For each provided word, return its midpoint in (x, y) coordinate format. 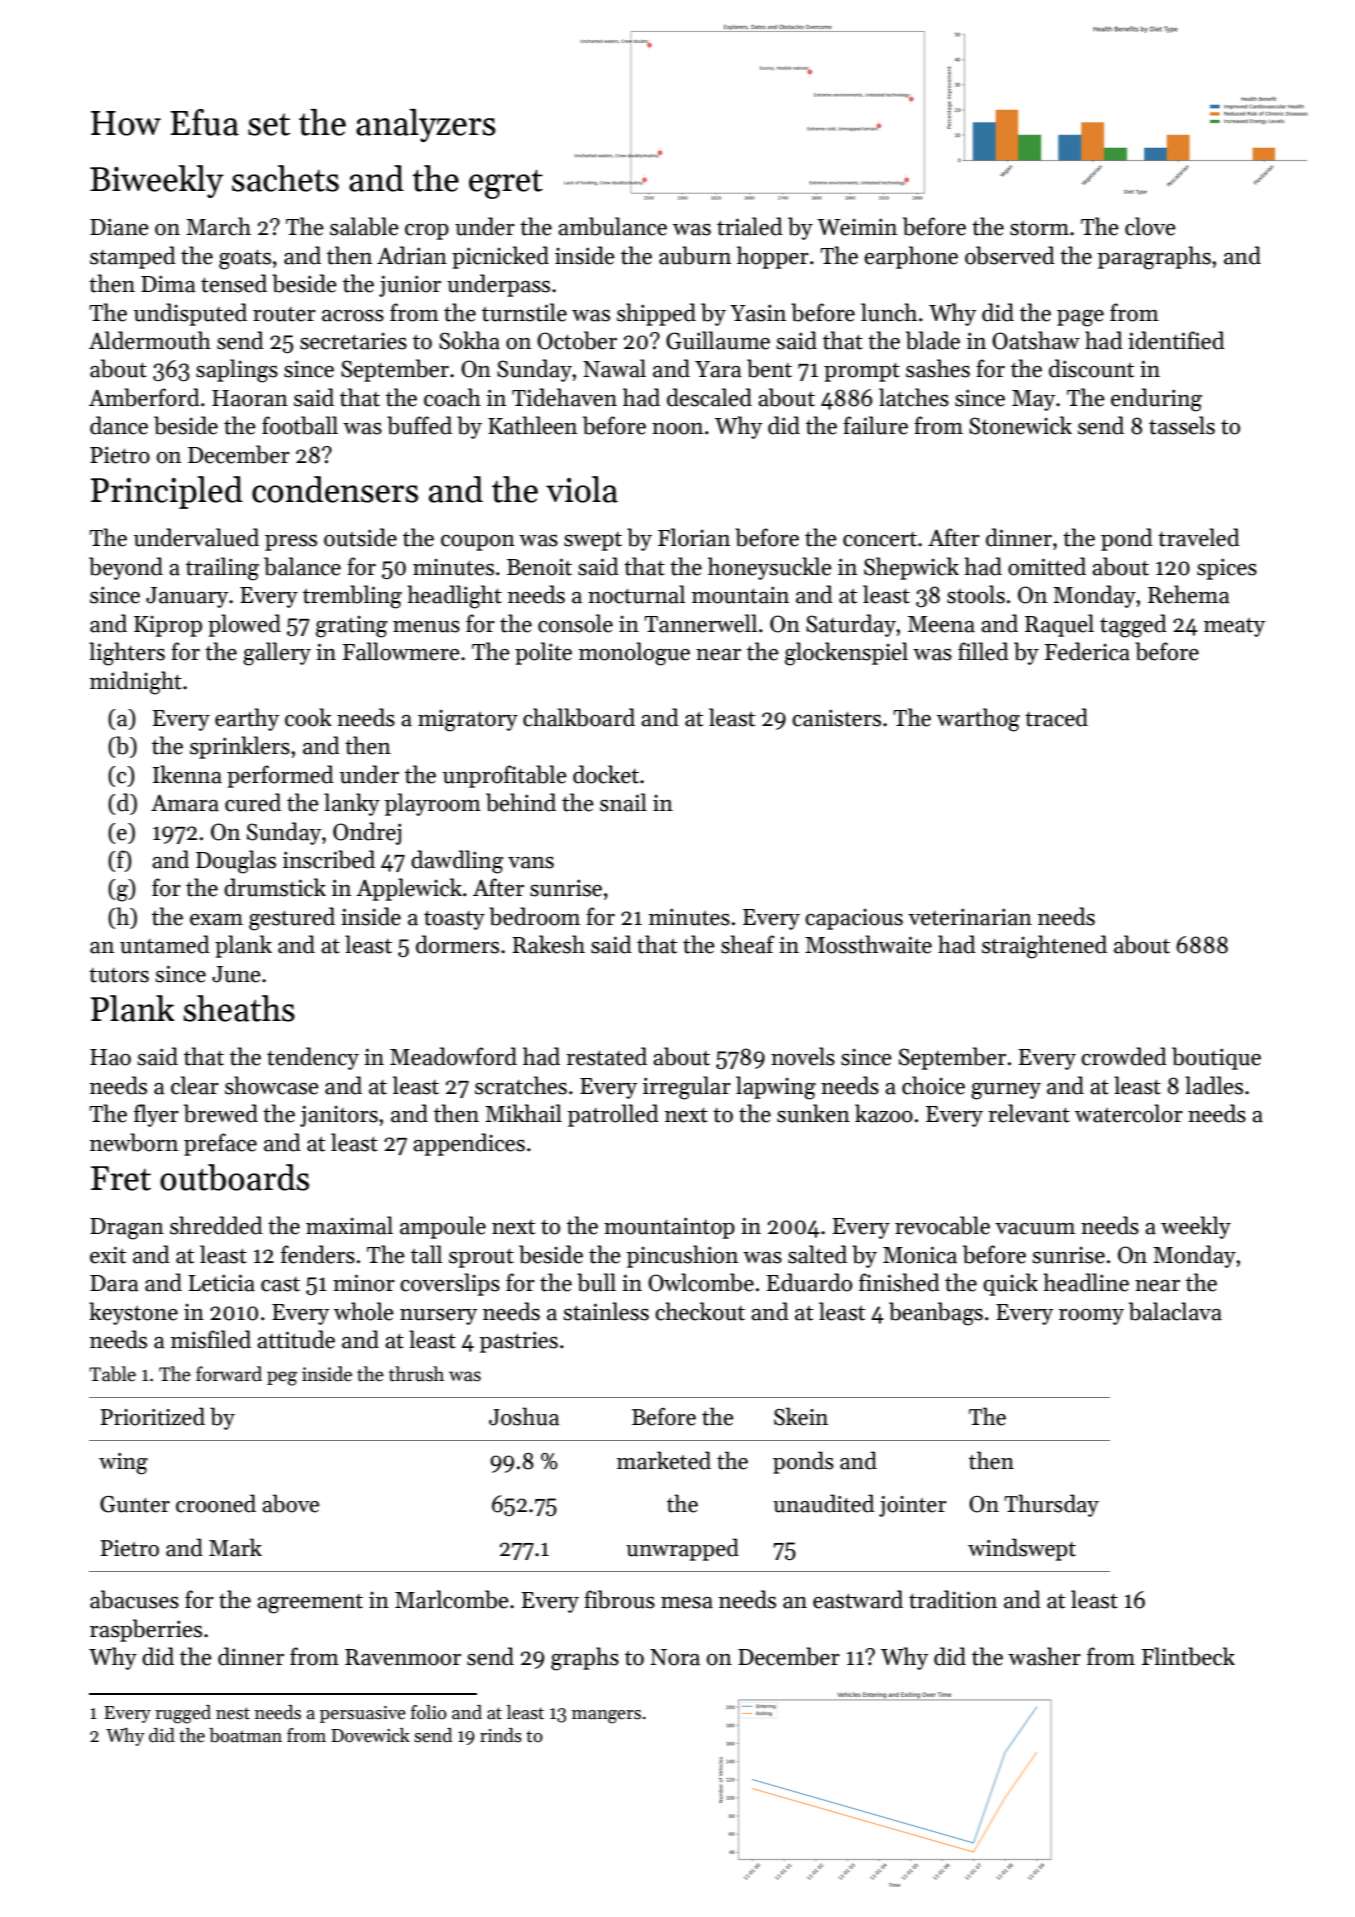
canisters (836, 718)
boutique (1216, 1058)
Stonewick (1020, 425)
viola (582, 489)
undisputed (190, 314)
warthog (978, 720)
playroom (433, 804)
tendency (313, 1058)
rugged (183, 1714)
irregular (687, 1088)
